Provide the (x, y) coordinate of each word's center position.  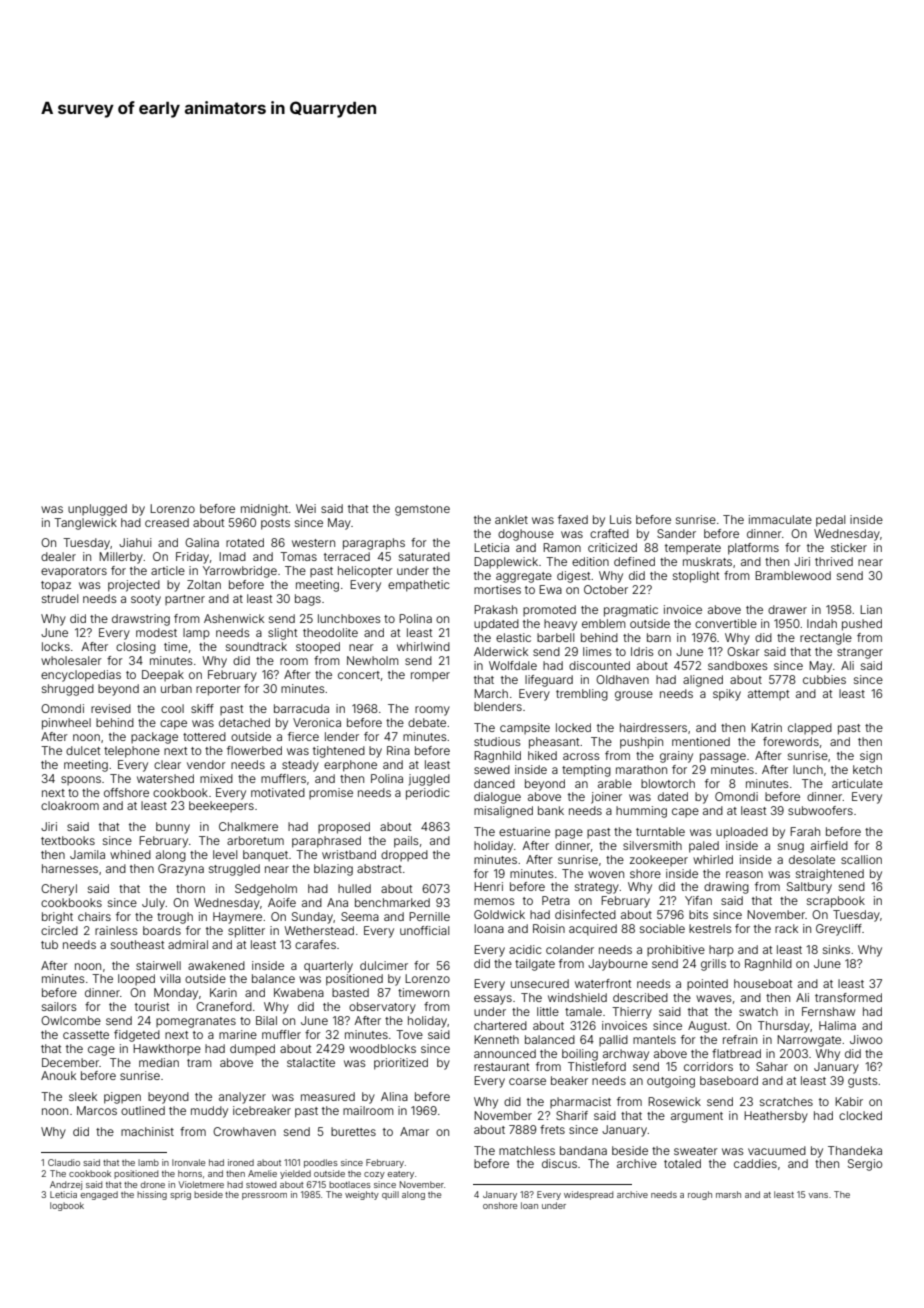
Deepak (163, 675)
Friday (192, 558)
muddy (209, 1112)
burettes (353, 1131)
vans (818, 1195)
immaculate (780, 519)
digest (573, 577)
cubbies (824, 679)
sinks (836, 949)
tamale (583, 1011)
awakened (216, 965)
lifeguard (549, 681)
